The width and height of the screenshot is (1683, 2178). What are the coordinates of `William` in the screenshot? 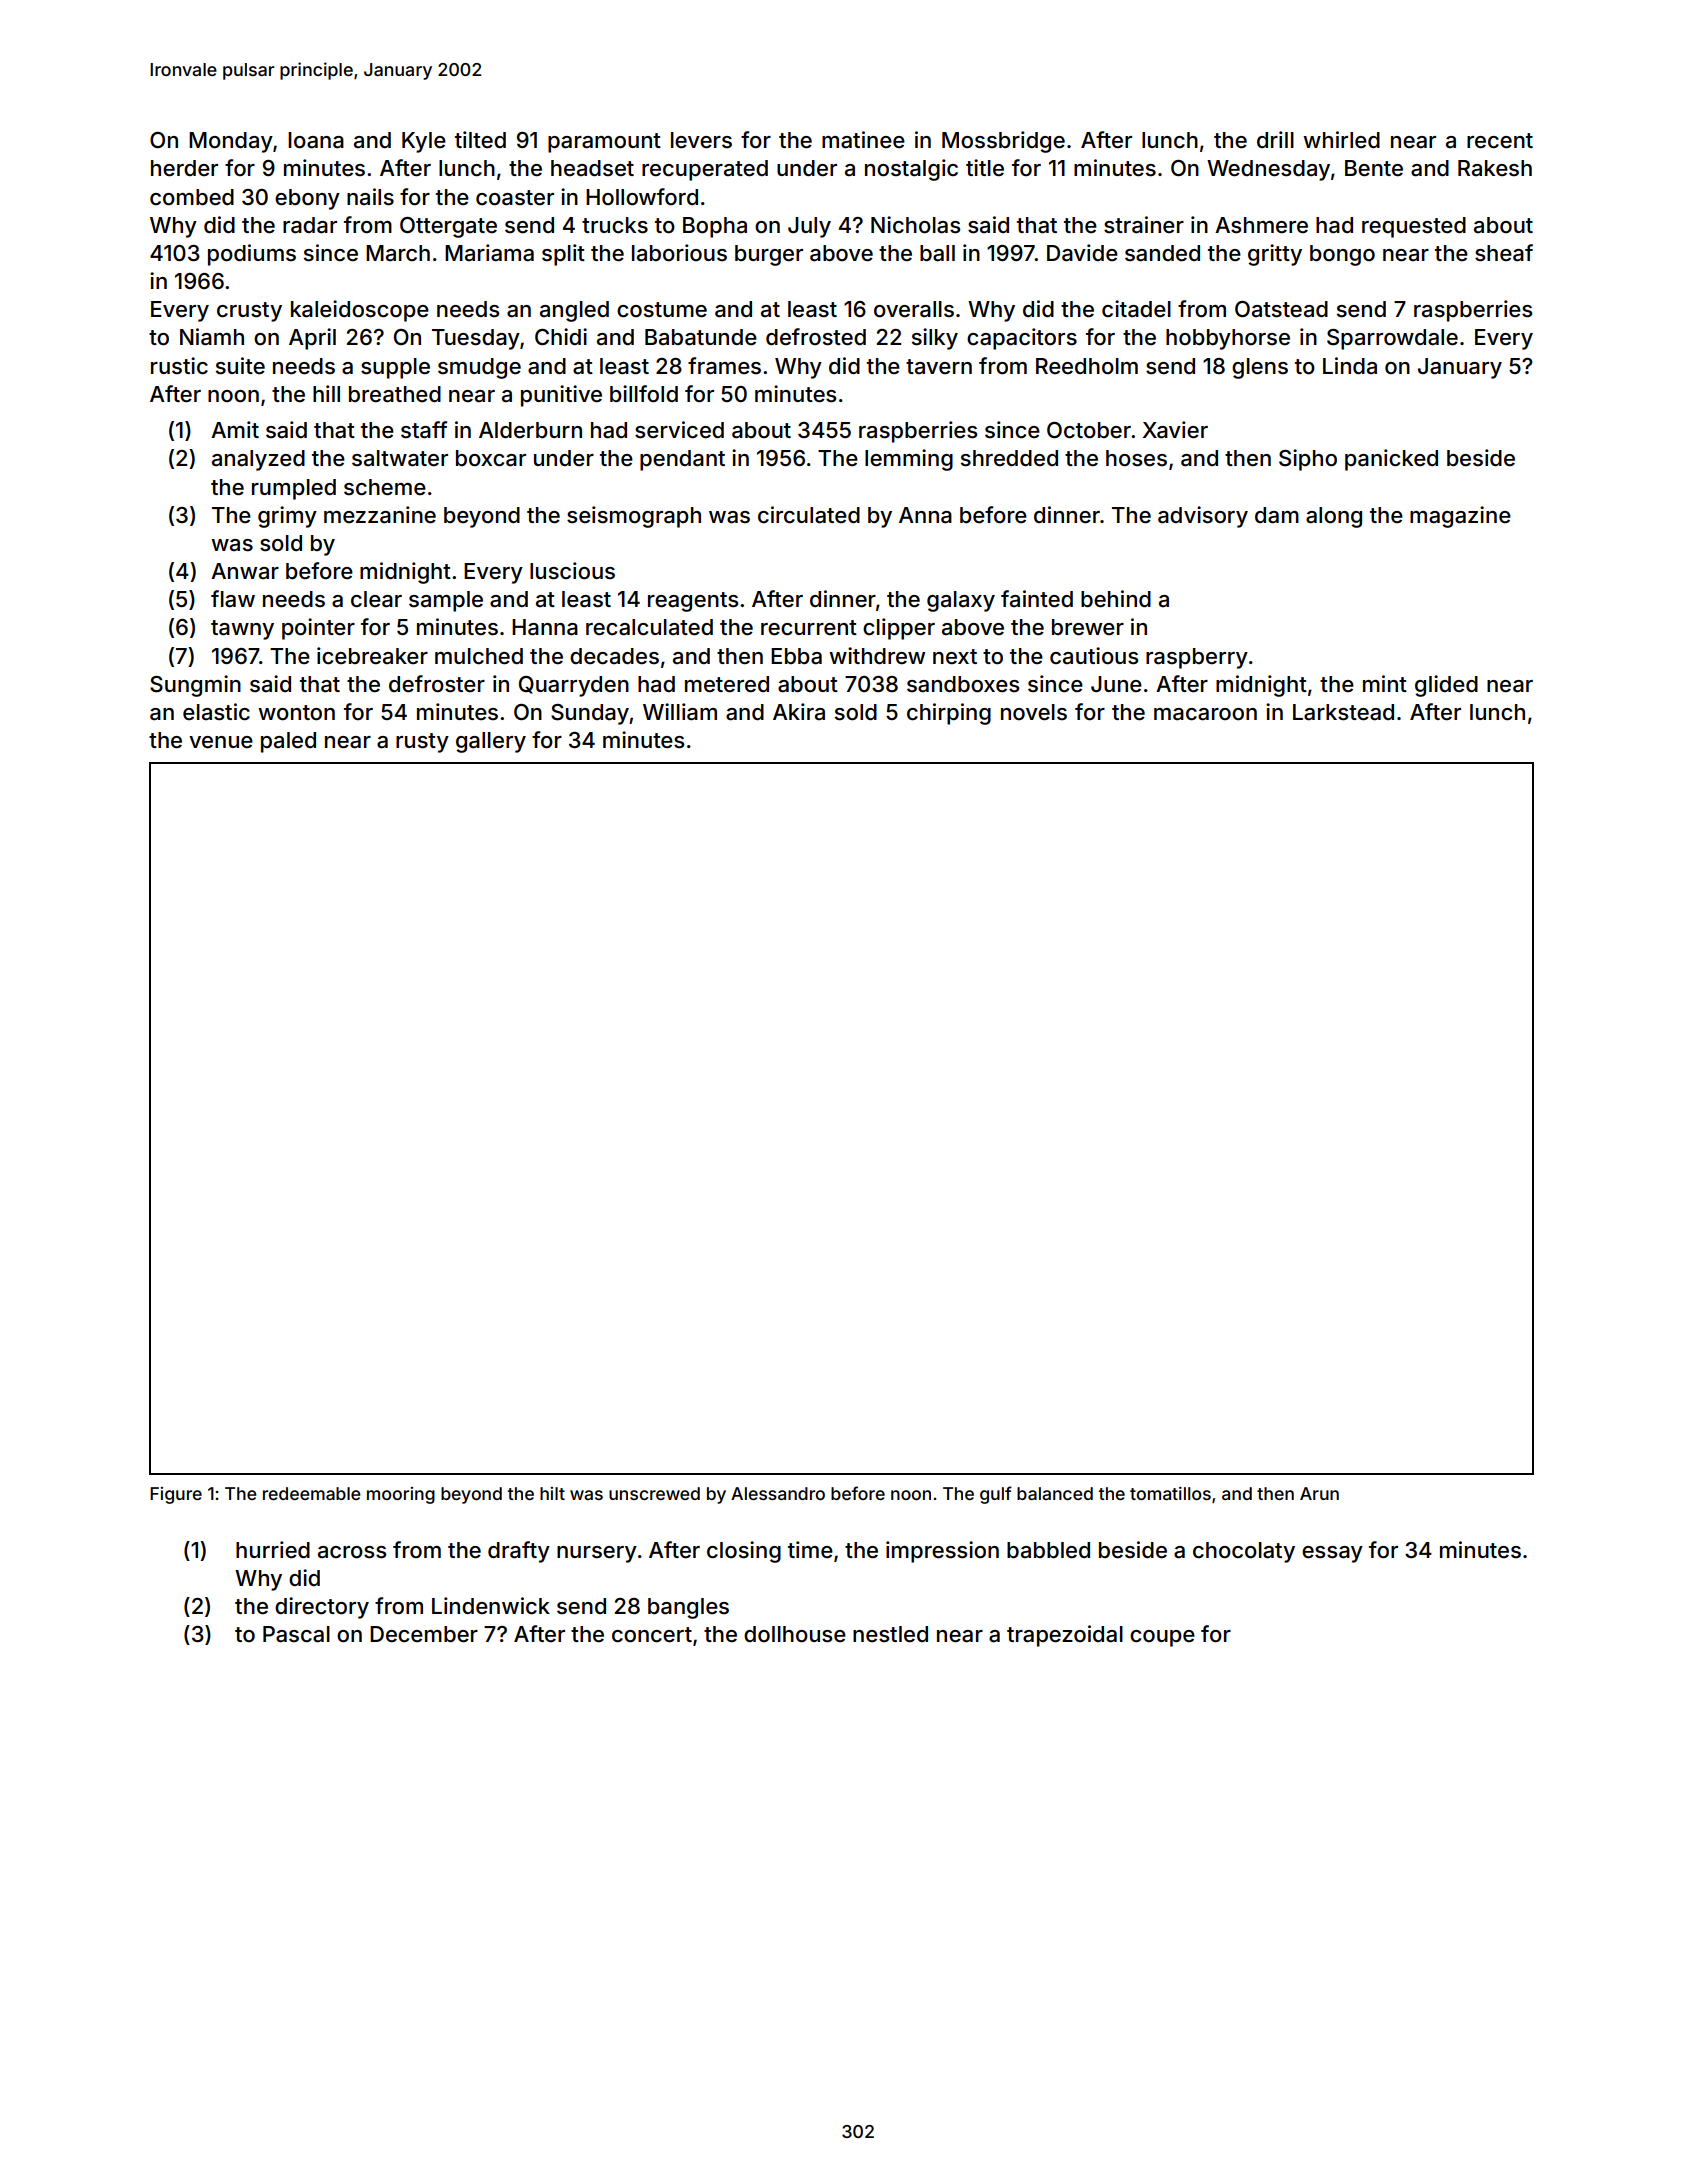 It's located at (680, 712).
